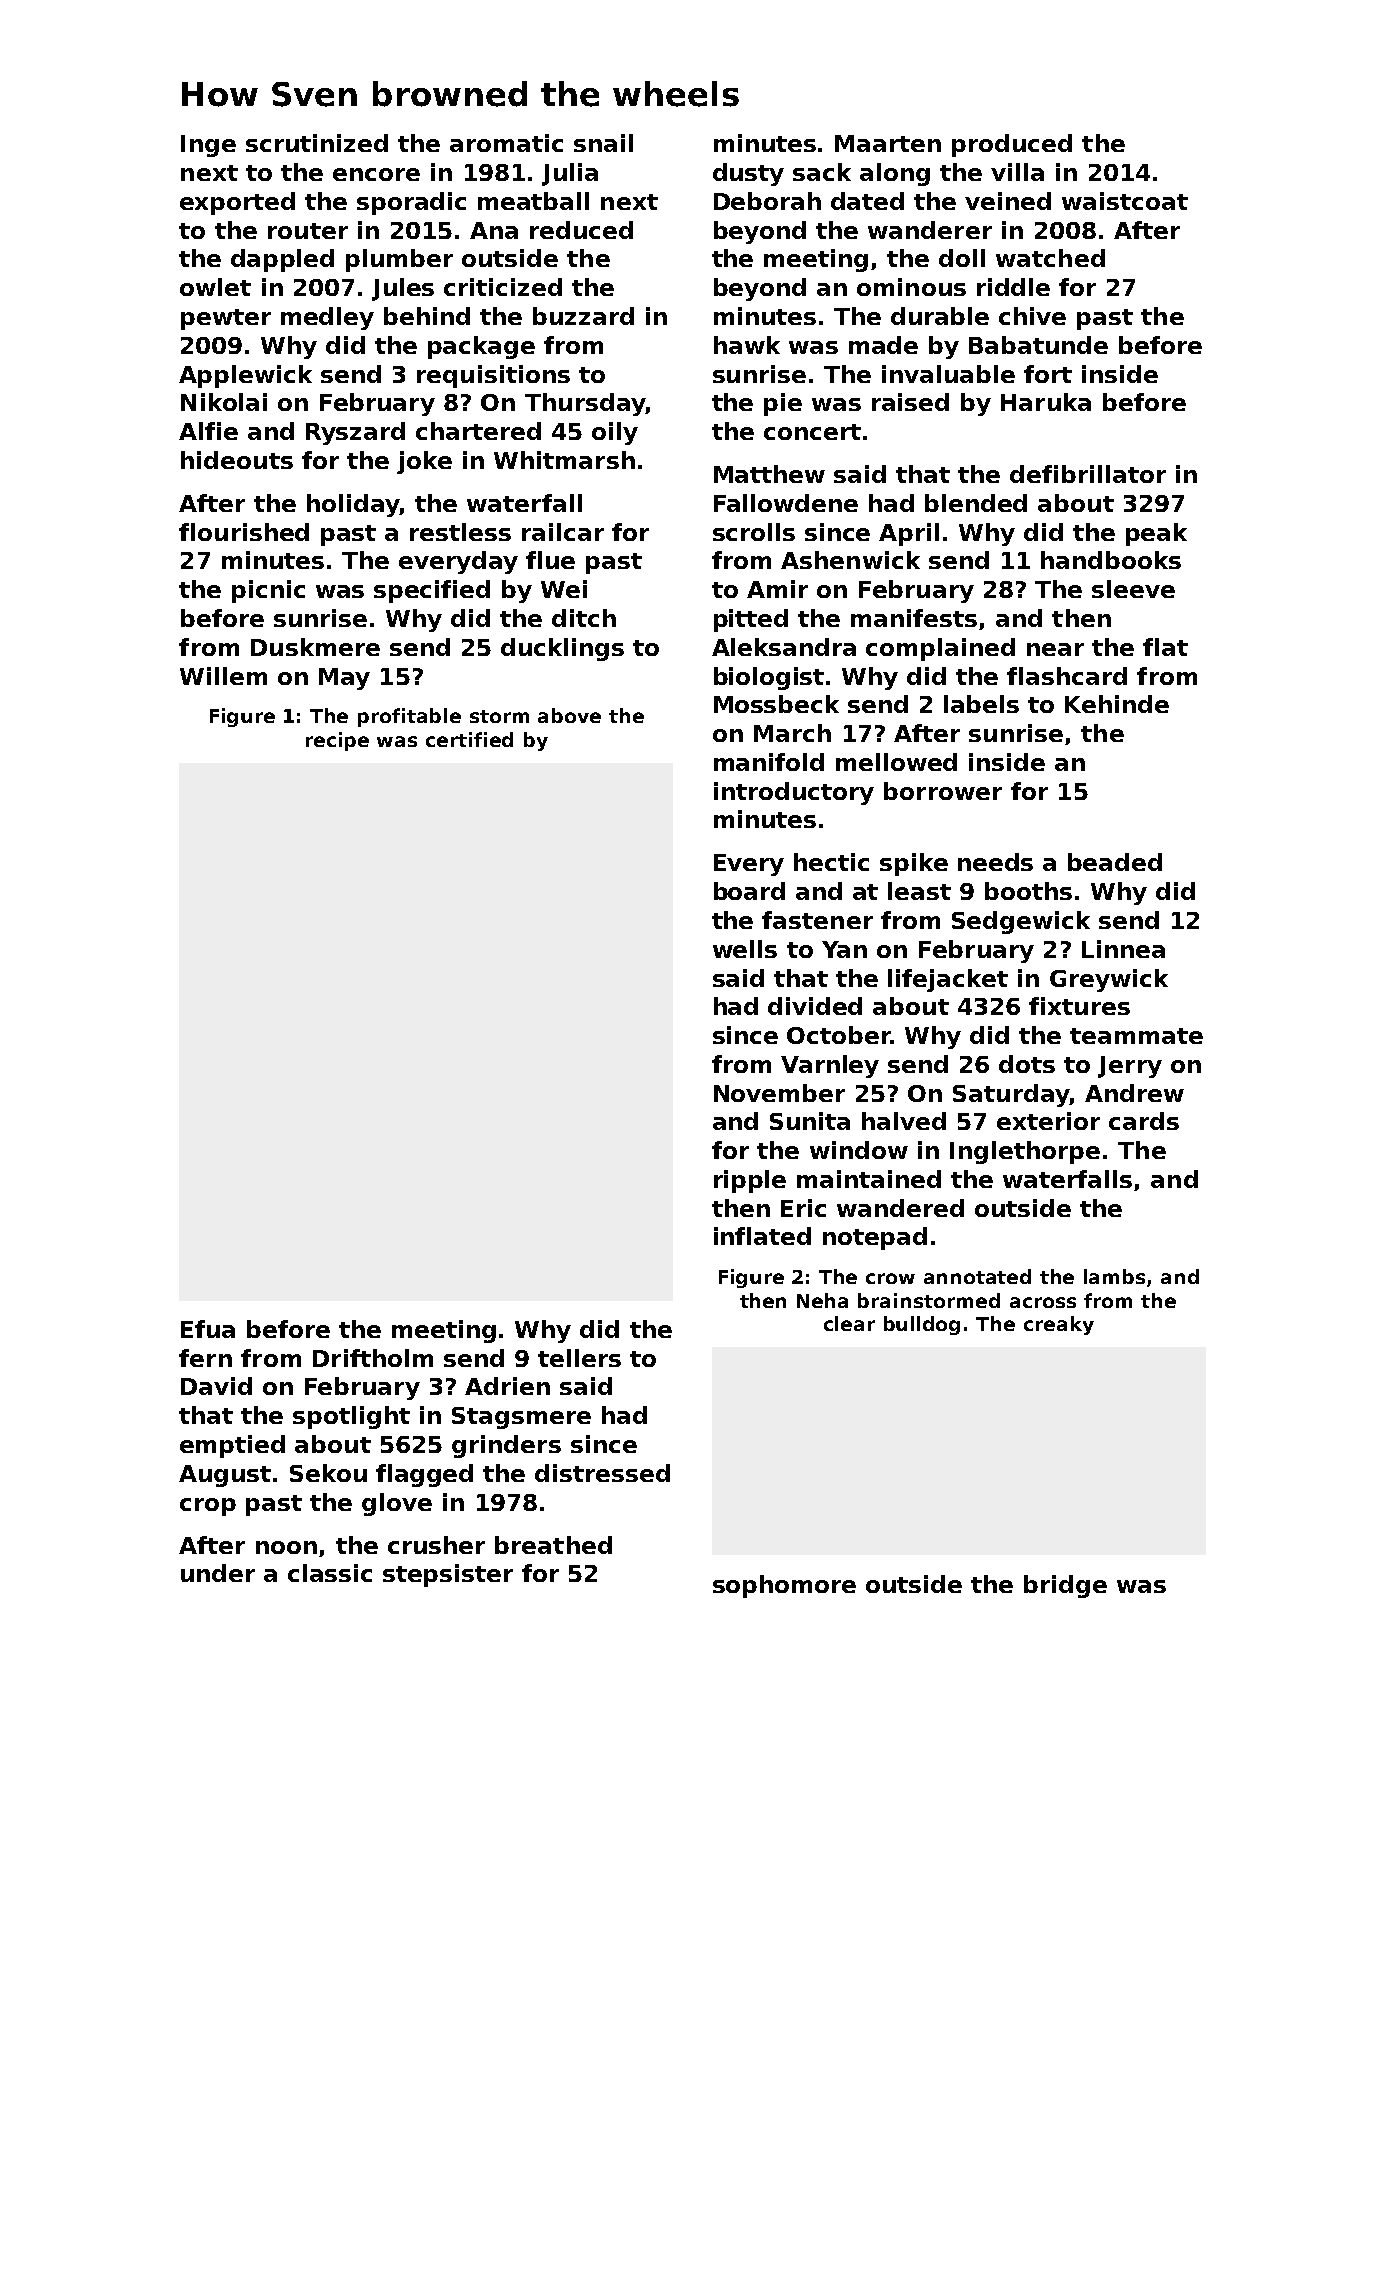 This screenshot has width=1385, height=2281. What do you see at coordinates (977, 1276) in the screenshot?
I see `annotated` at bounding box center [977, 1276].
